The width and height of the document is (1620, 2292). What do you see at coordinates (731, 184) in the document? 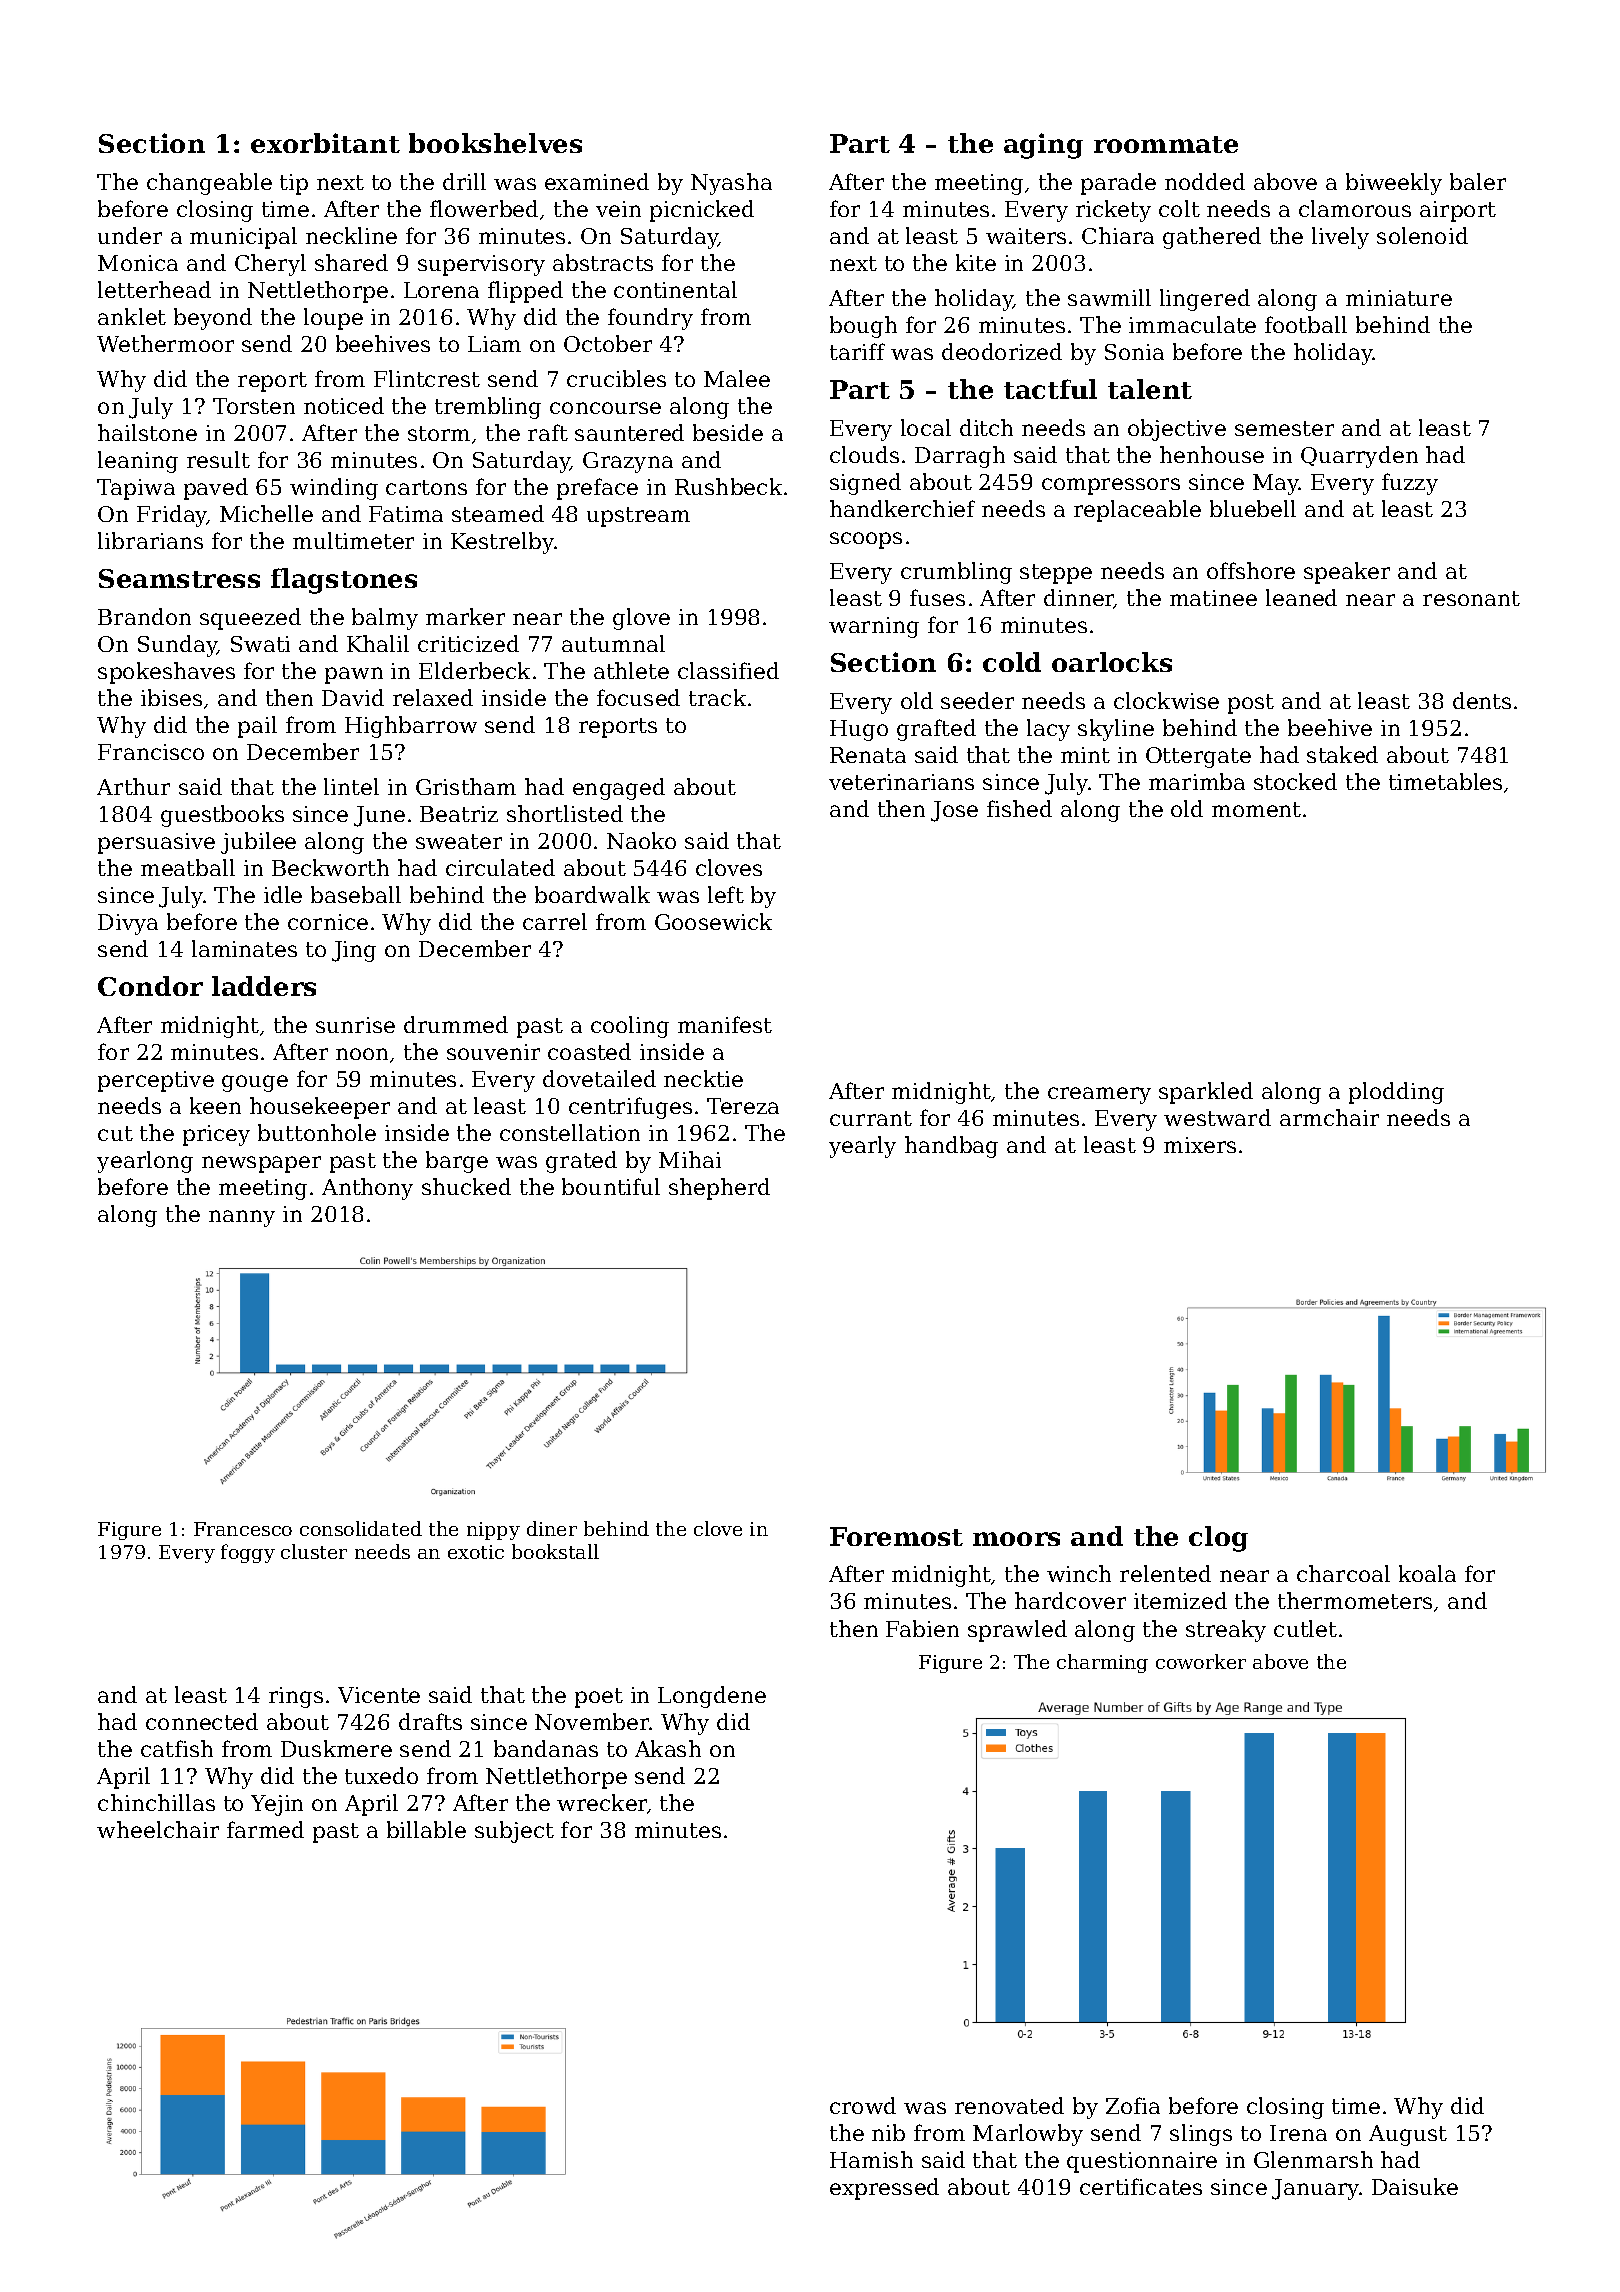
I see `Nyasha` at bounding box center [731, 184].
